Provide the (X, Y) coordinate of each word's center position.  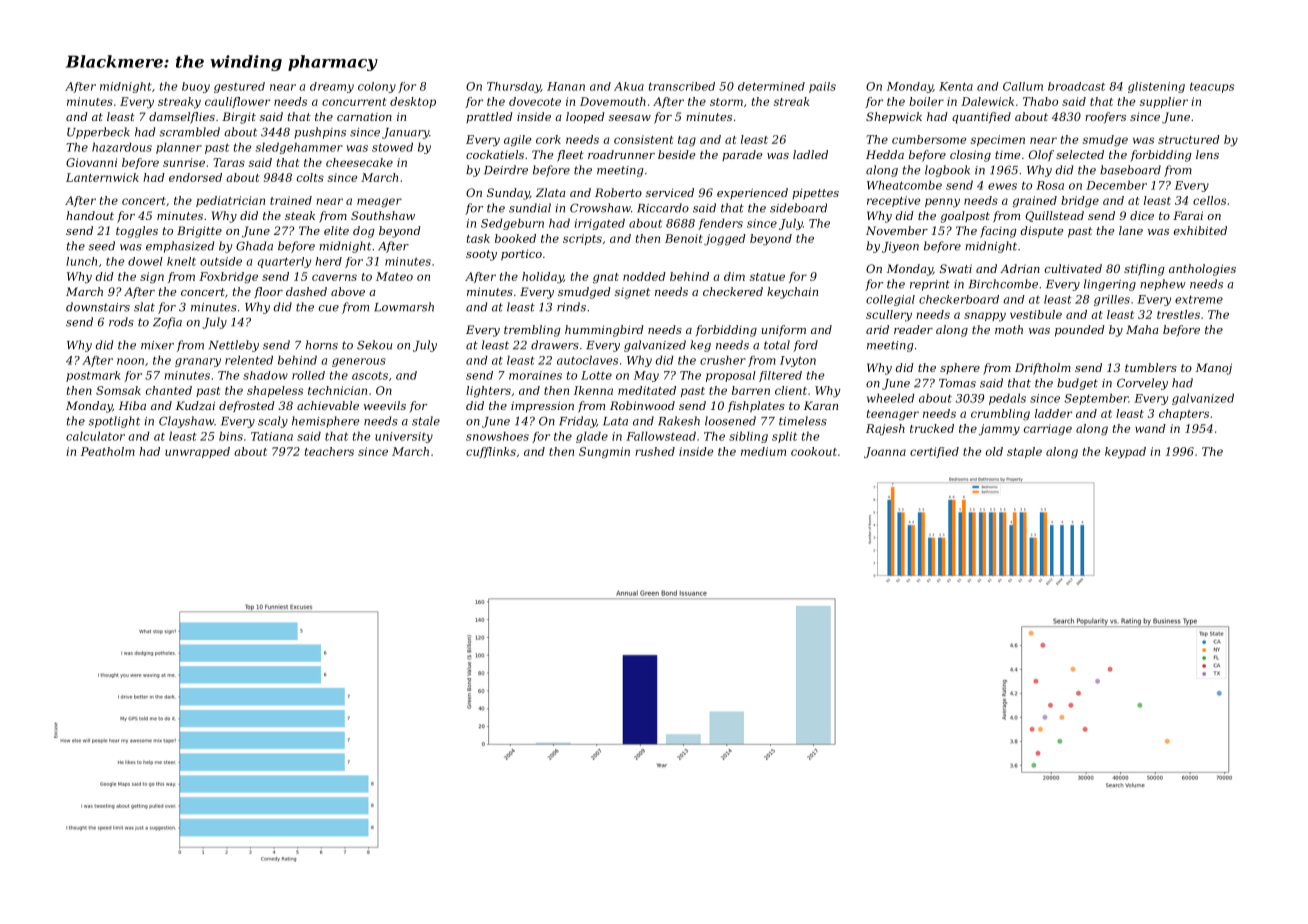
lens (1207, 154)
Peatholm (108, 451)
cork (548, 139)
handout (90, 215)
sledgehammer (299, 148)
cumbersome (929, 139)
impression (542, 407)
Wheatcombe (904, 185)
